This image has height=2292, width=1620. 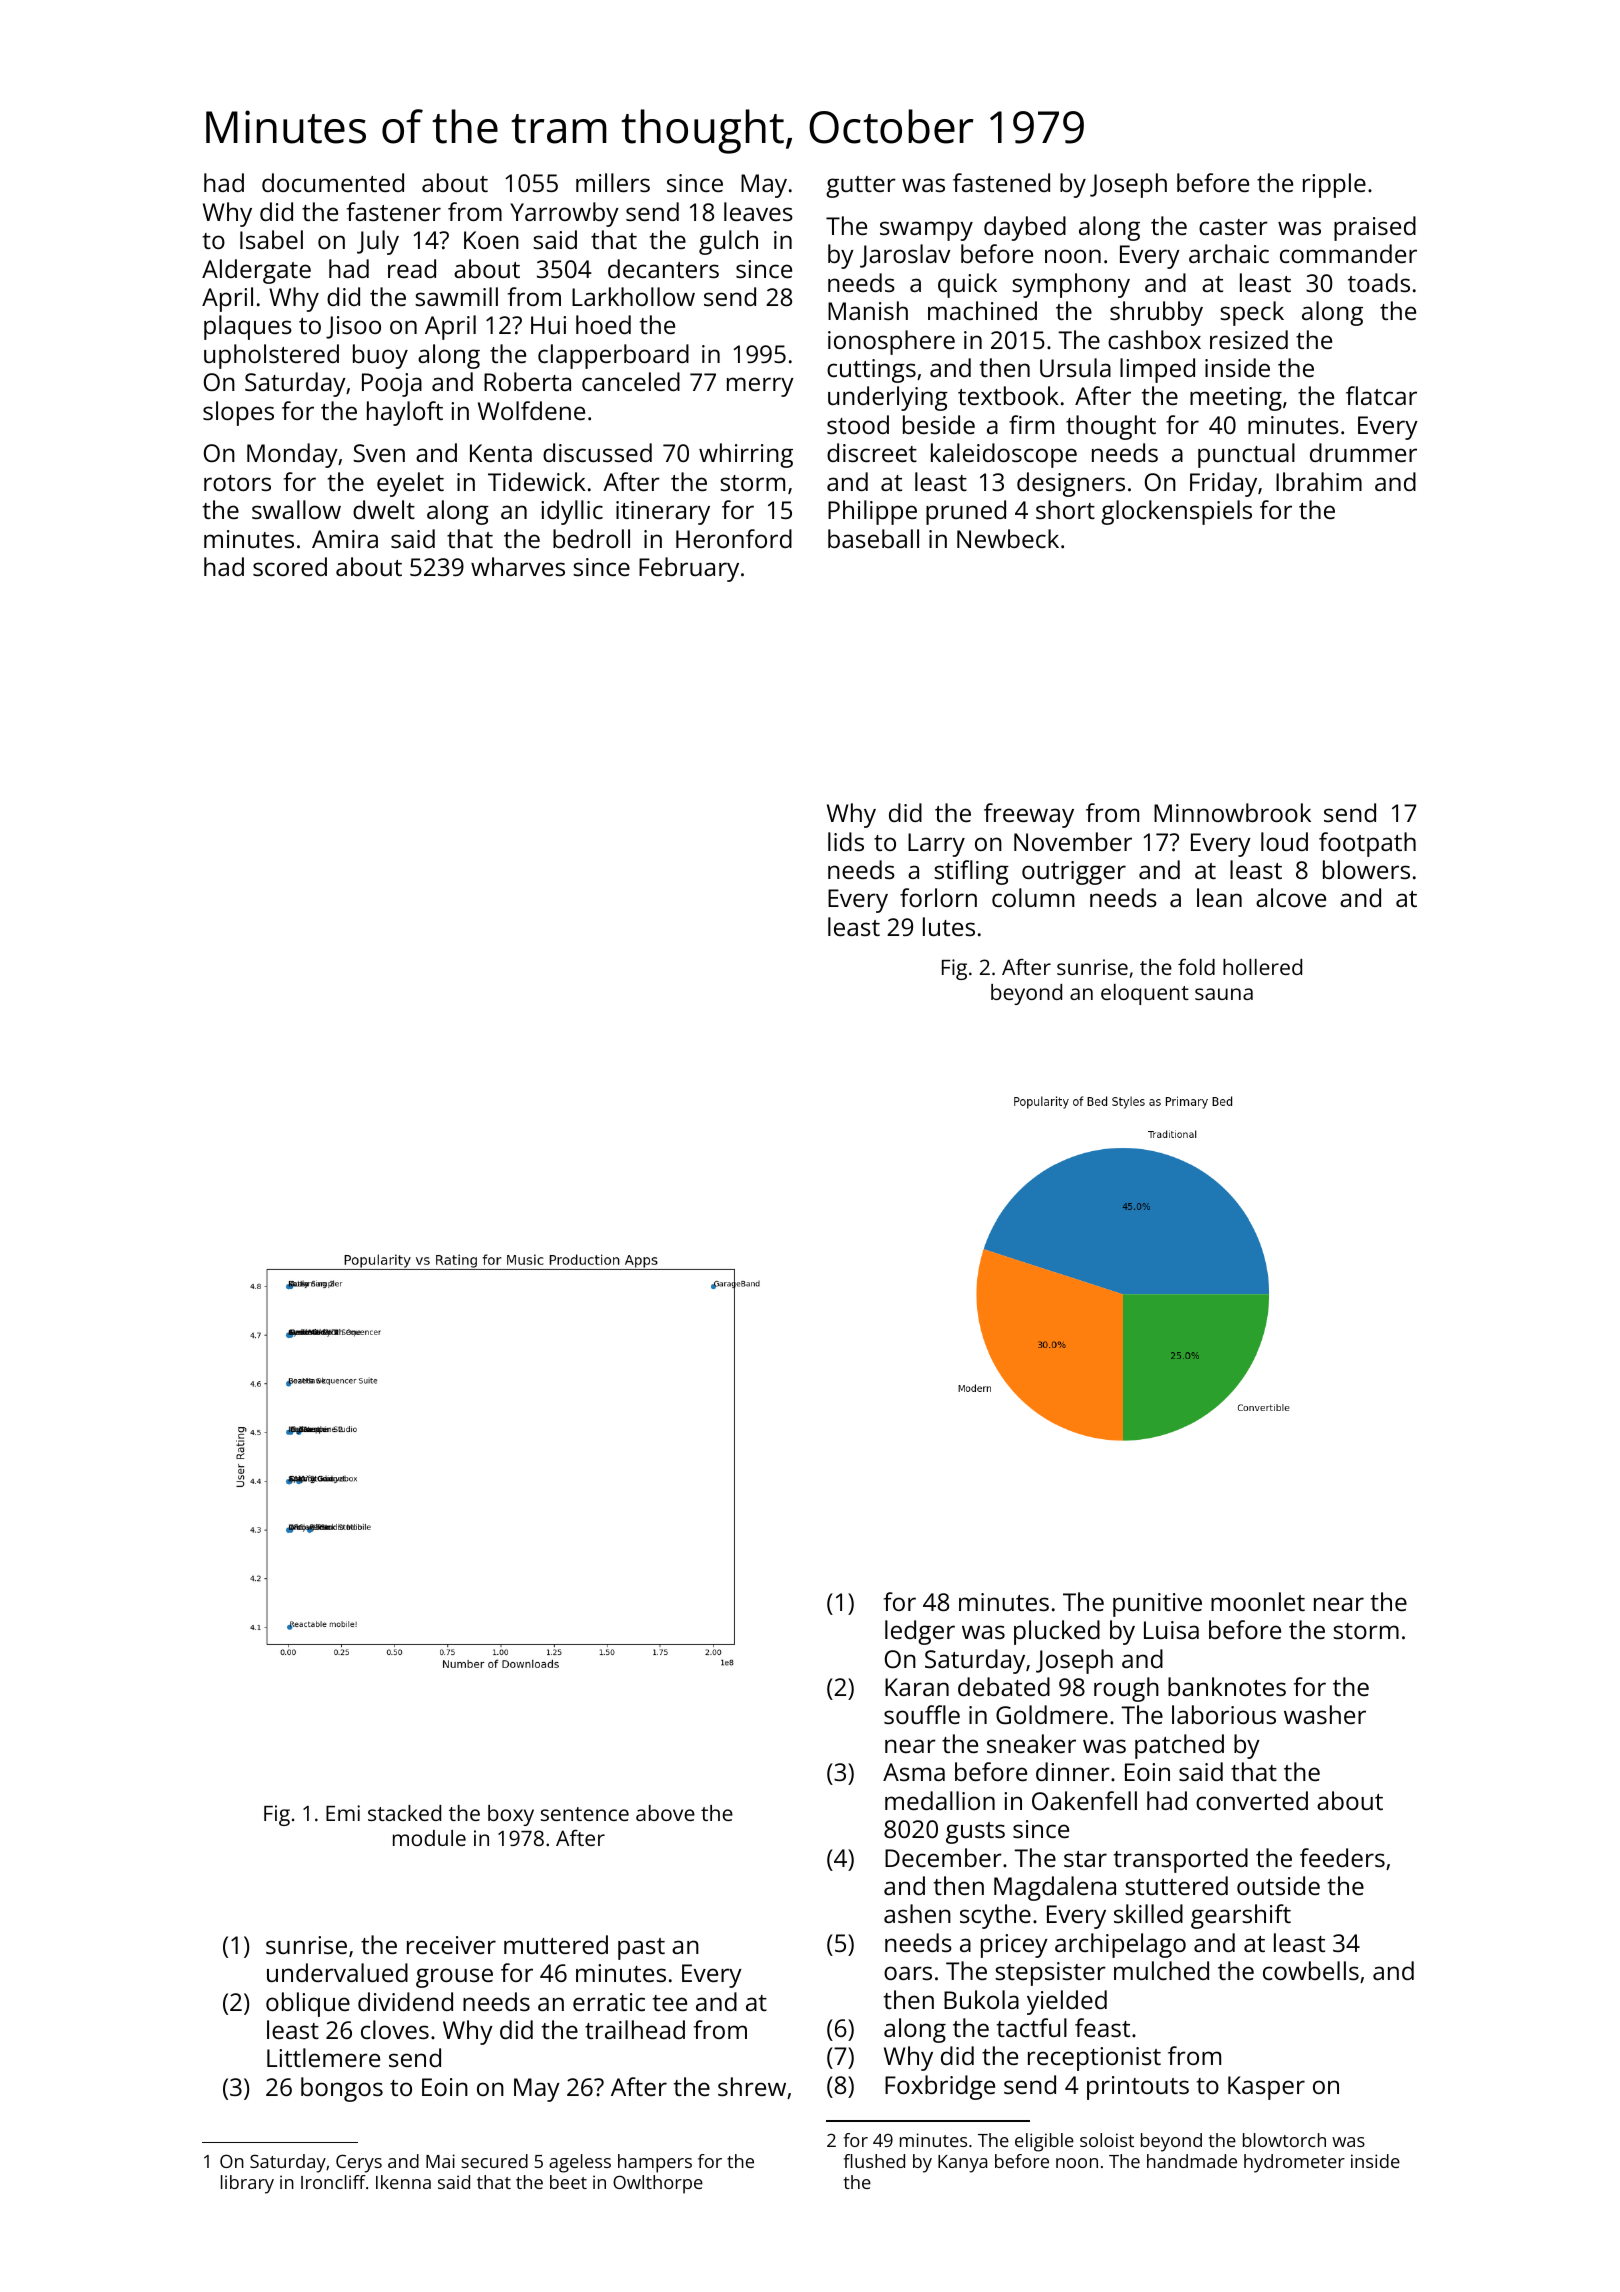 What do you see at coordinates (403, 2182) in the image?
I see `Ikenna` at bounding box center [403, 2182].
